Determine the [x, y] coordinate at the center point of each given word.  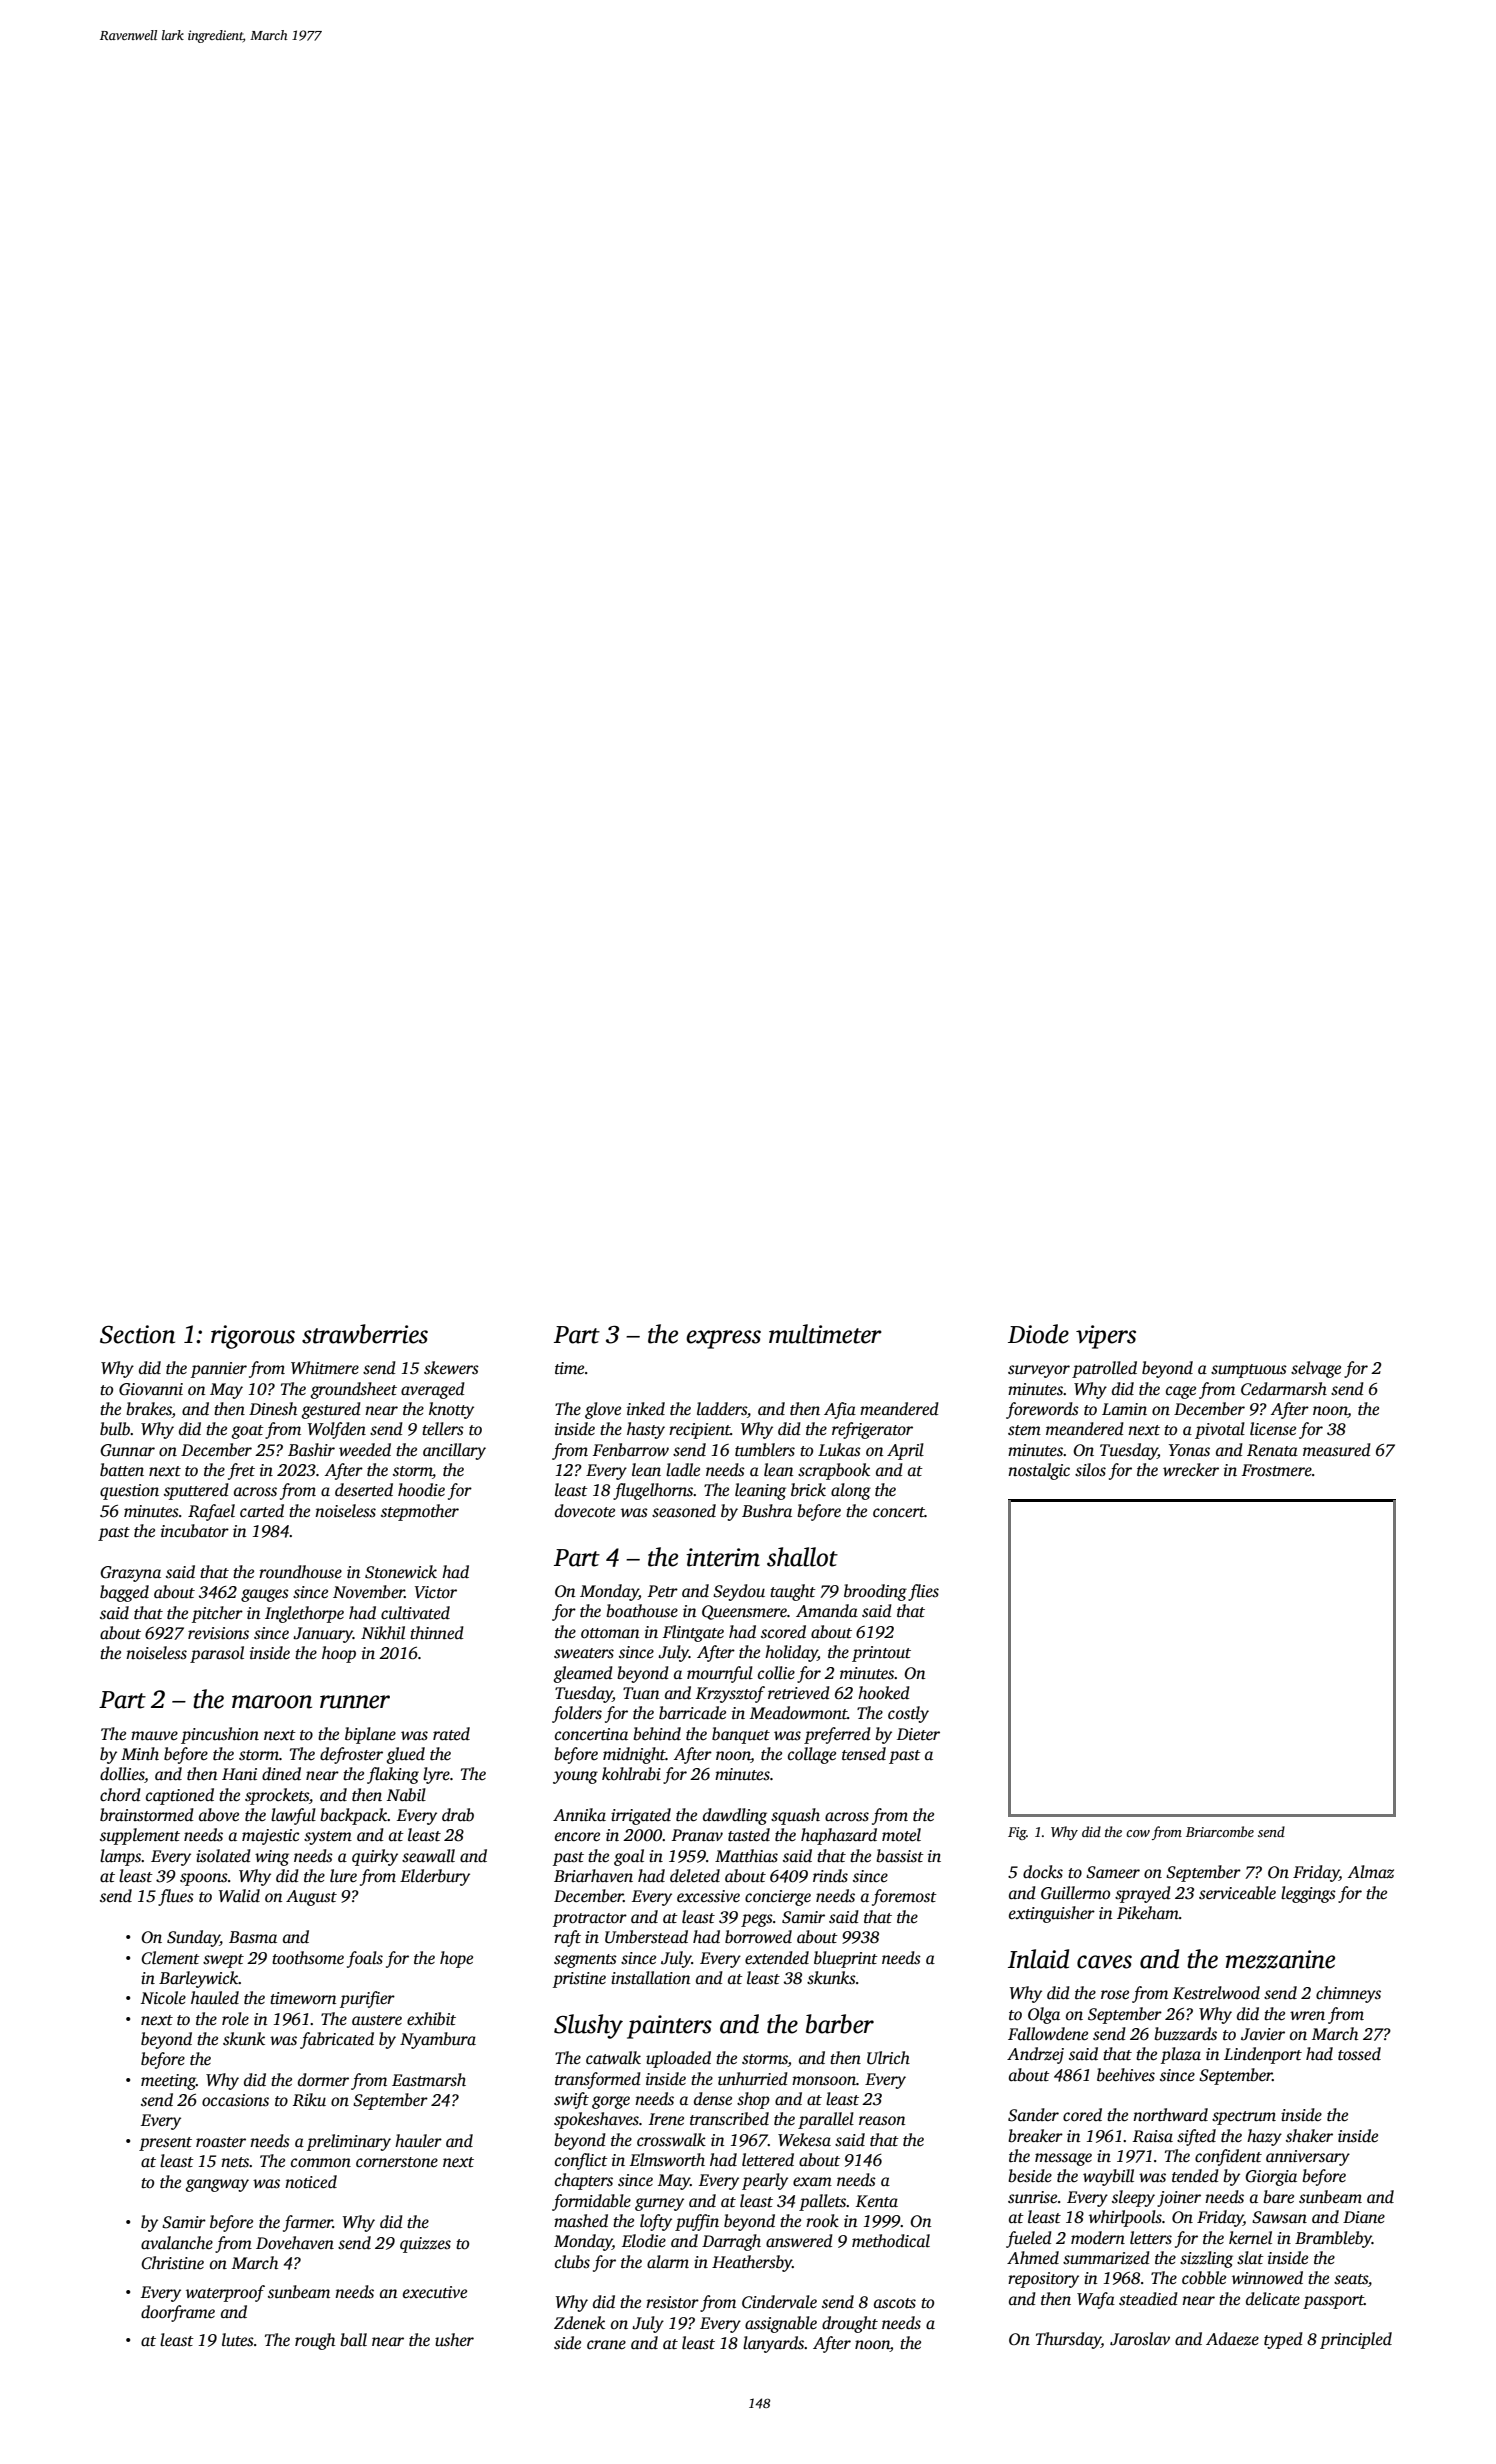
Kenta [877, 2201]
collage [812, 1755]
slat [1250, 2258]
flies [923, 1592]
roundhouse [300, 1572]
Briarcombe [1220, 1831]
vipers [1106, 1337]
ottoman [610, 1633]
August [311, 1898]
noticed [311, 2182]
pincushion [220, 1735]
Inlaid [1038, 1959]
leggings [1308, 1894]
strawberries [365, 1334]
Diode [1038, 1334]
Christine [172, 2263]
